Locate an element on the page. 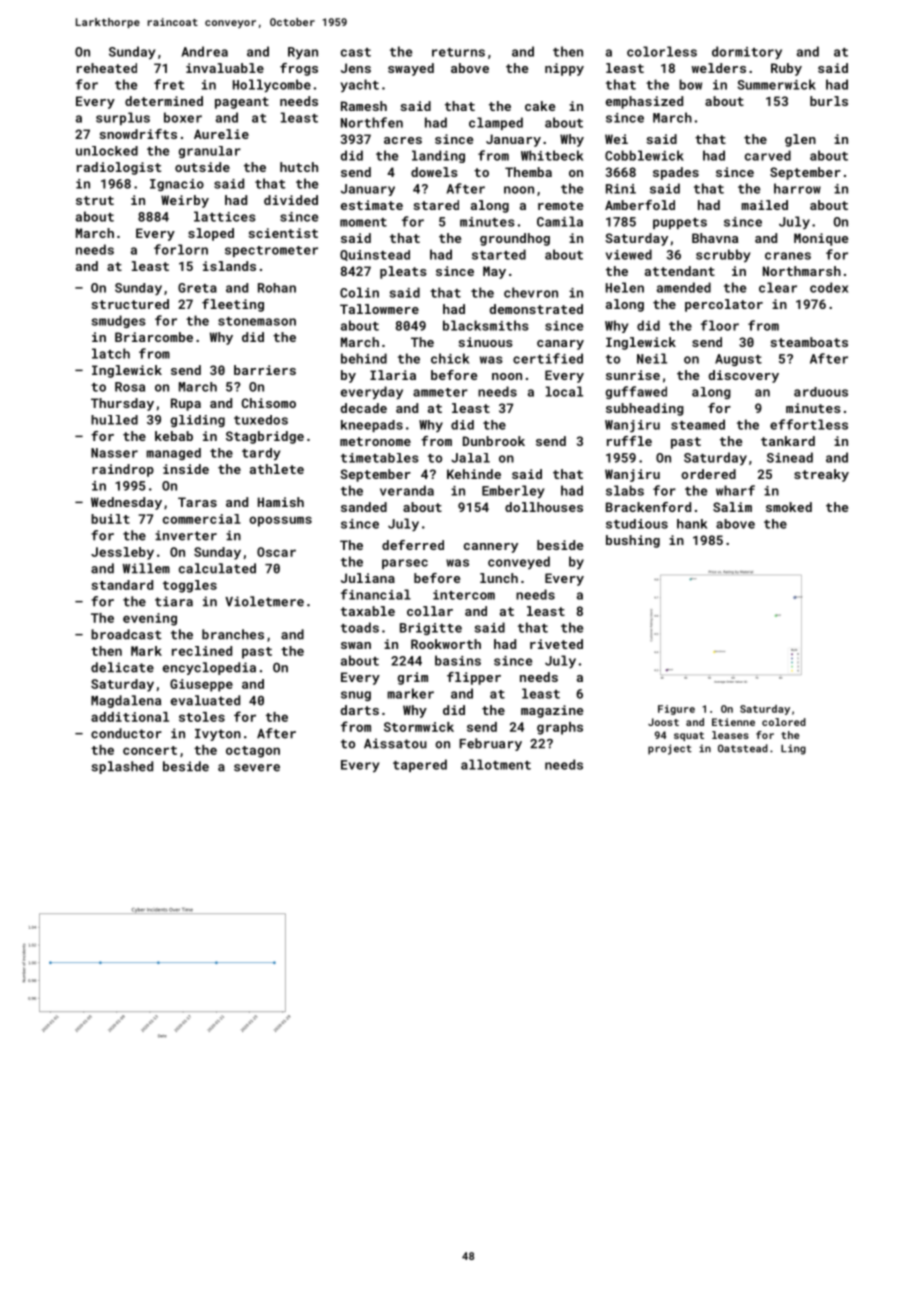  effortless is located at coordinates (809, 424).
